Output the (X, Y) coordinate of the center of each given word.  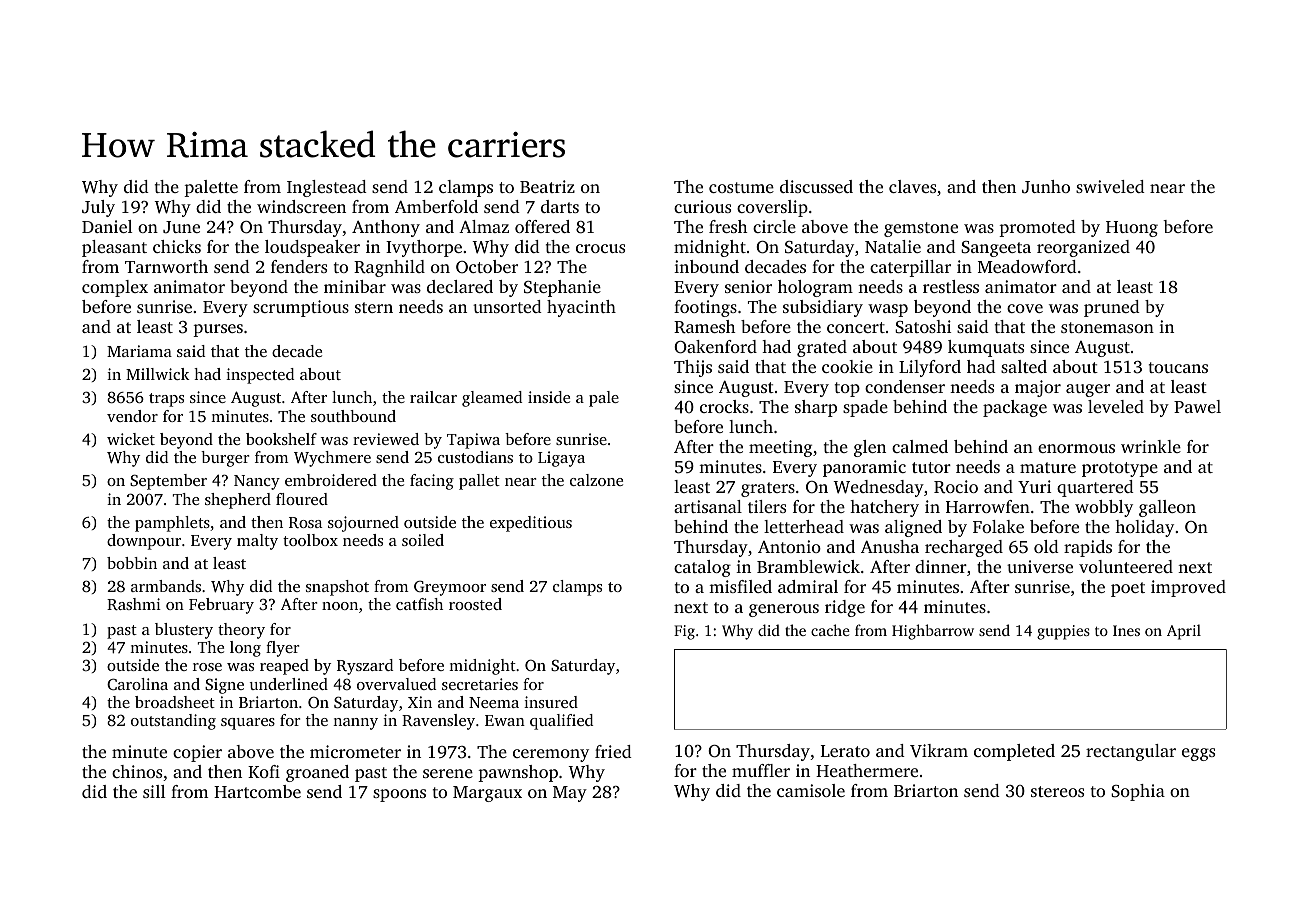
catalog (702, 568)
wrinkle (1151, 446)
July (98, 208)
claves (912, 186)
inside (549, 397)
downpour (144, 542)
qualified (561, 722)
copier (197, 753)
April (1184, 632)
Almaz (484, 226)
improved (1188, 588)
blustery (184, 631)
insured (551, 702)
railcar (433, 397)
